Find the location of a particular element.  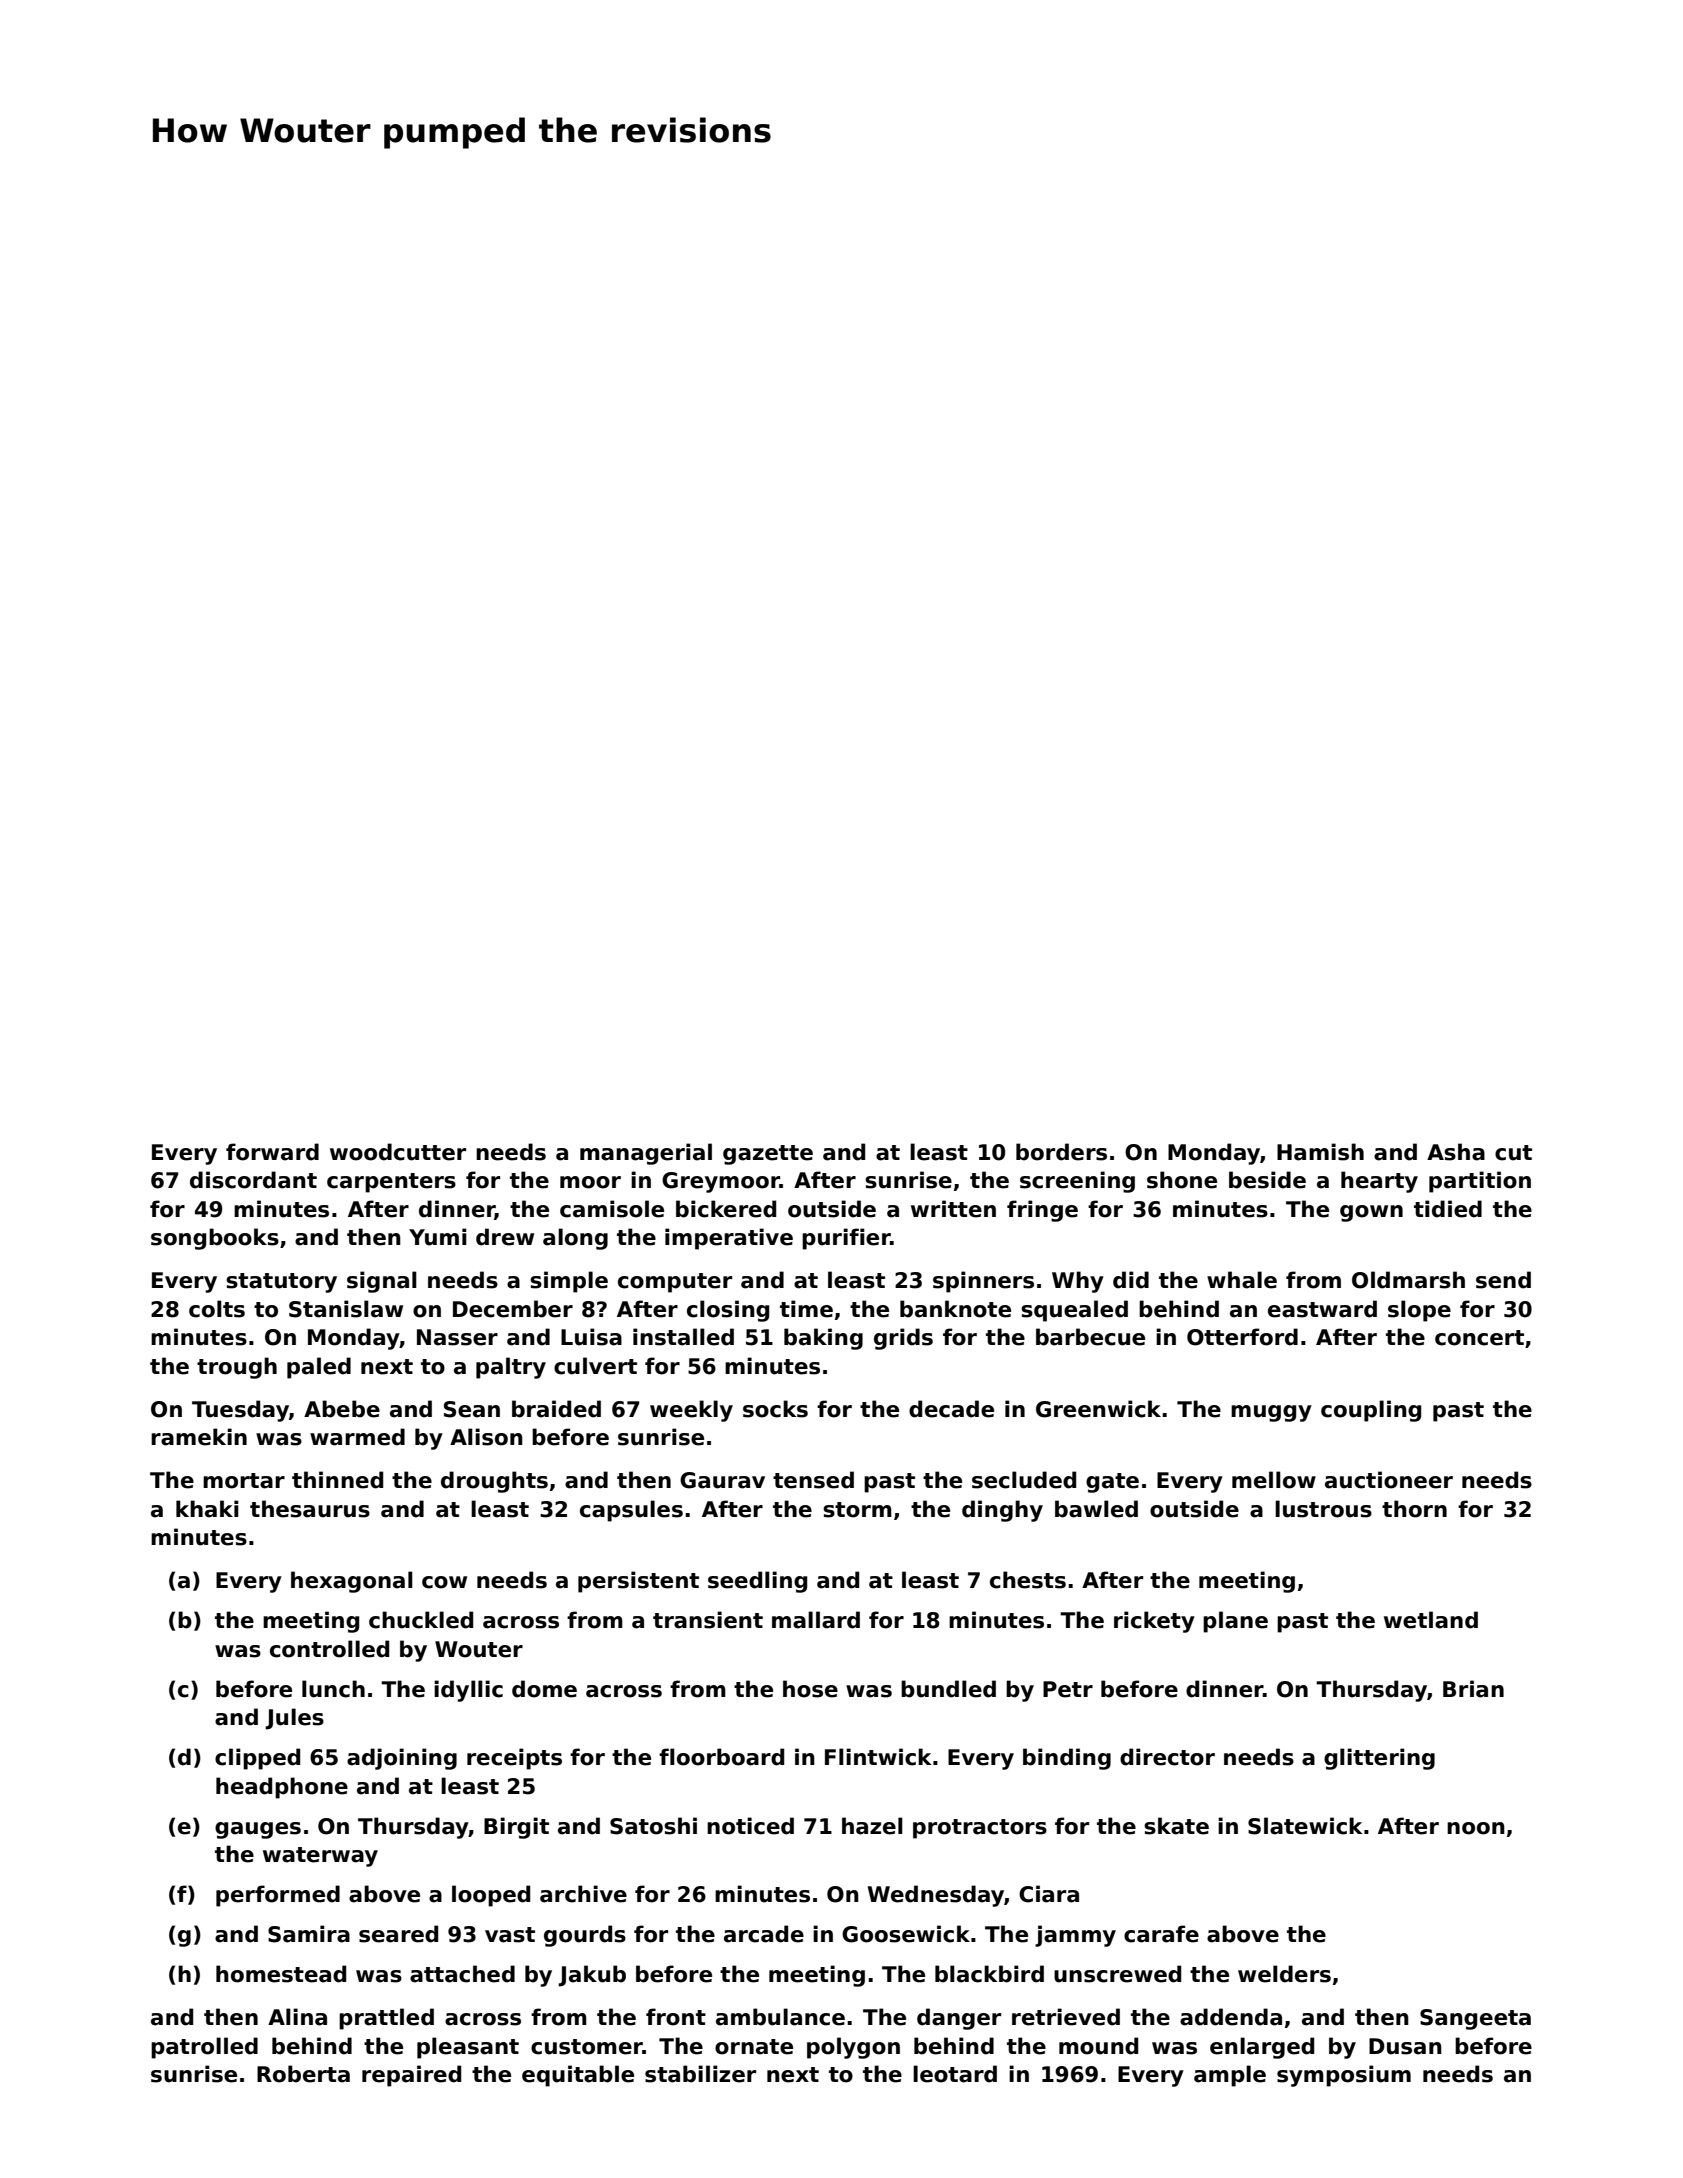

statutory is located at coordinates (281, 1283).
